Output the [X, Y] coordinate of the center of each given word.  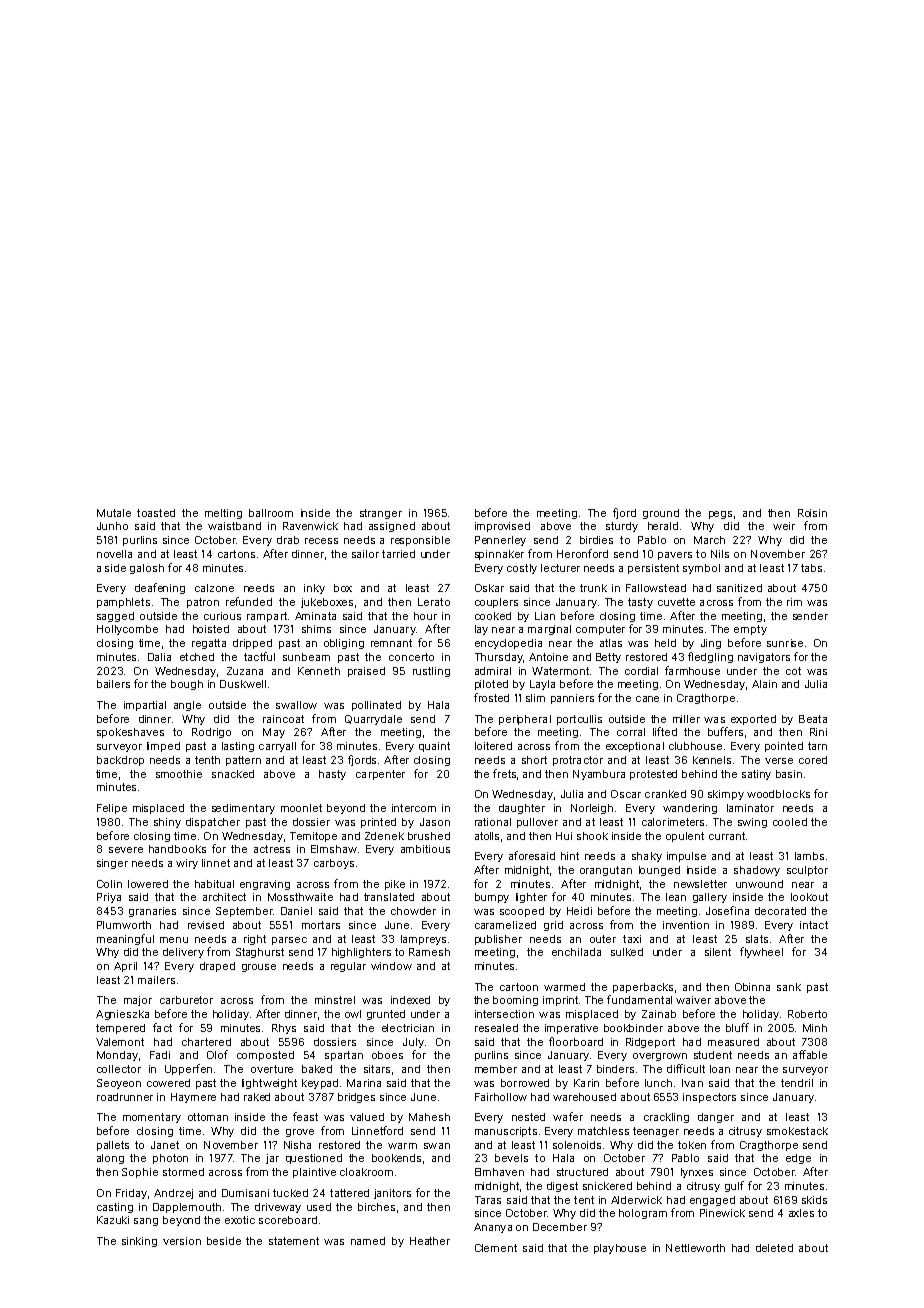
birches [376, 1207]
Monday [117, 1056]
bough [187, 685]
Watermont [560, 671]
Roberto [807, 1014]
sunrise [785, 643]
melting [223, 514]
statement [294, 1241]
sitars [377, 1069]
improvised [502, 527]
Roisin [812, 513]
